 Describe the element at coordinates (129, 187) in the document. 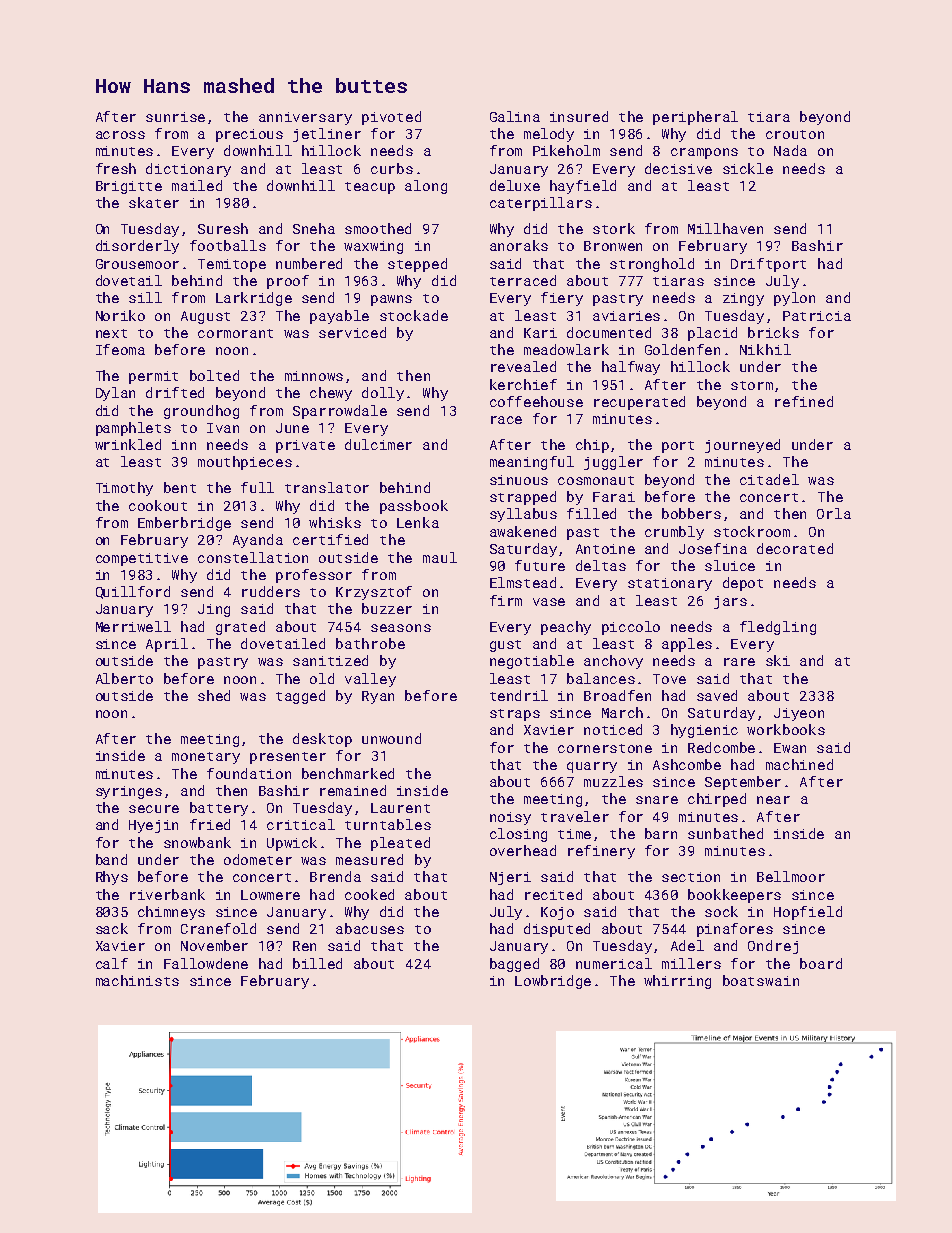

I see `Brigitte` at that location.
